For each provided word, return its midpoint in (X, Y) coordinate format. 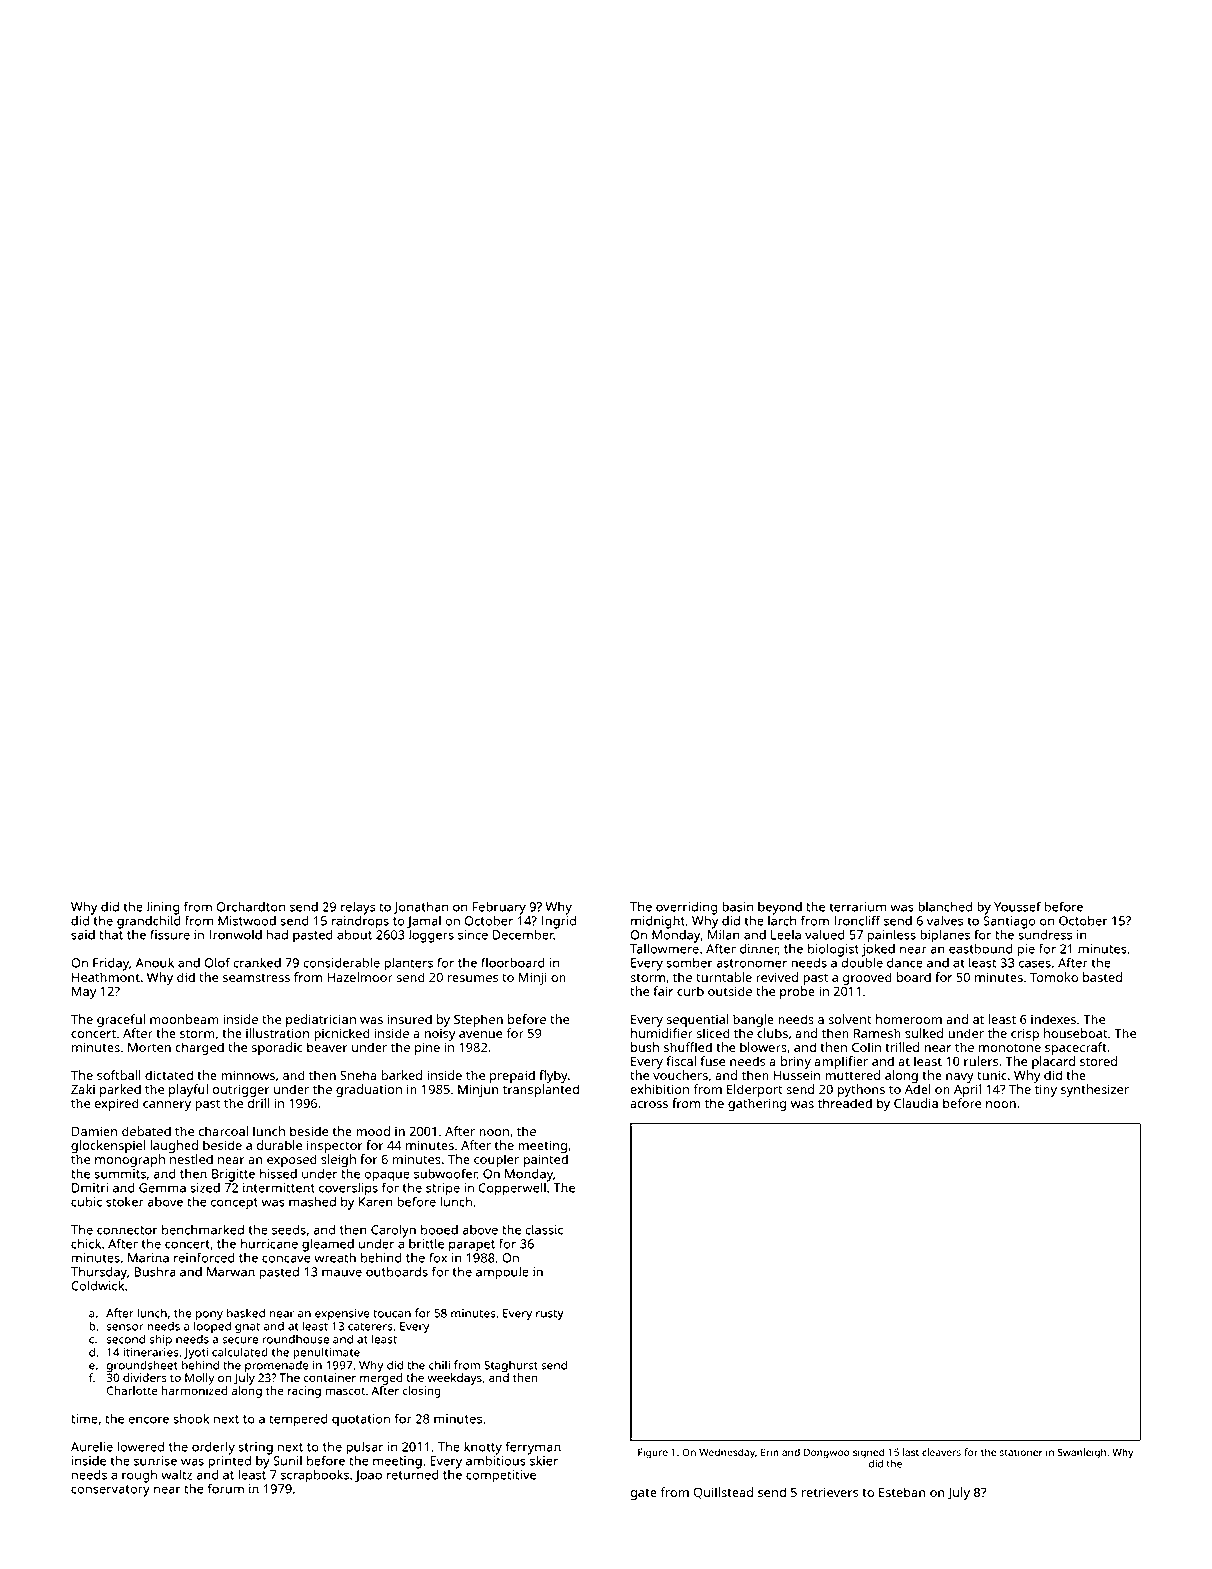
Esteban (902, 1492)
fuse (713, 1061)
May (84, 992)
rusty (550, 1315)
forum (226, 1488)
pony (209, 1316)
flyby (553, 1076)
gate (643, 1494)
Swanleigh (1081, 1453)
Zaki (83, 1089)
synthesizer (1095, 1090)
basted (1102, 977)
